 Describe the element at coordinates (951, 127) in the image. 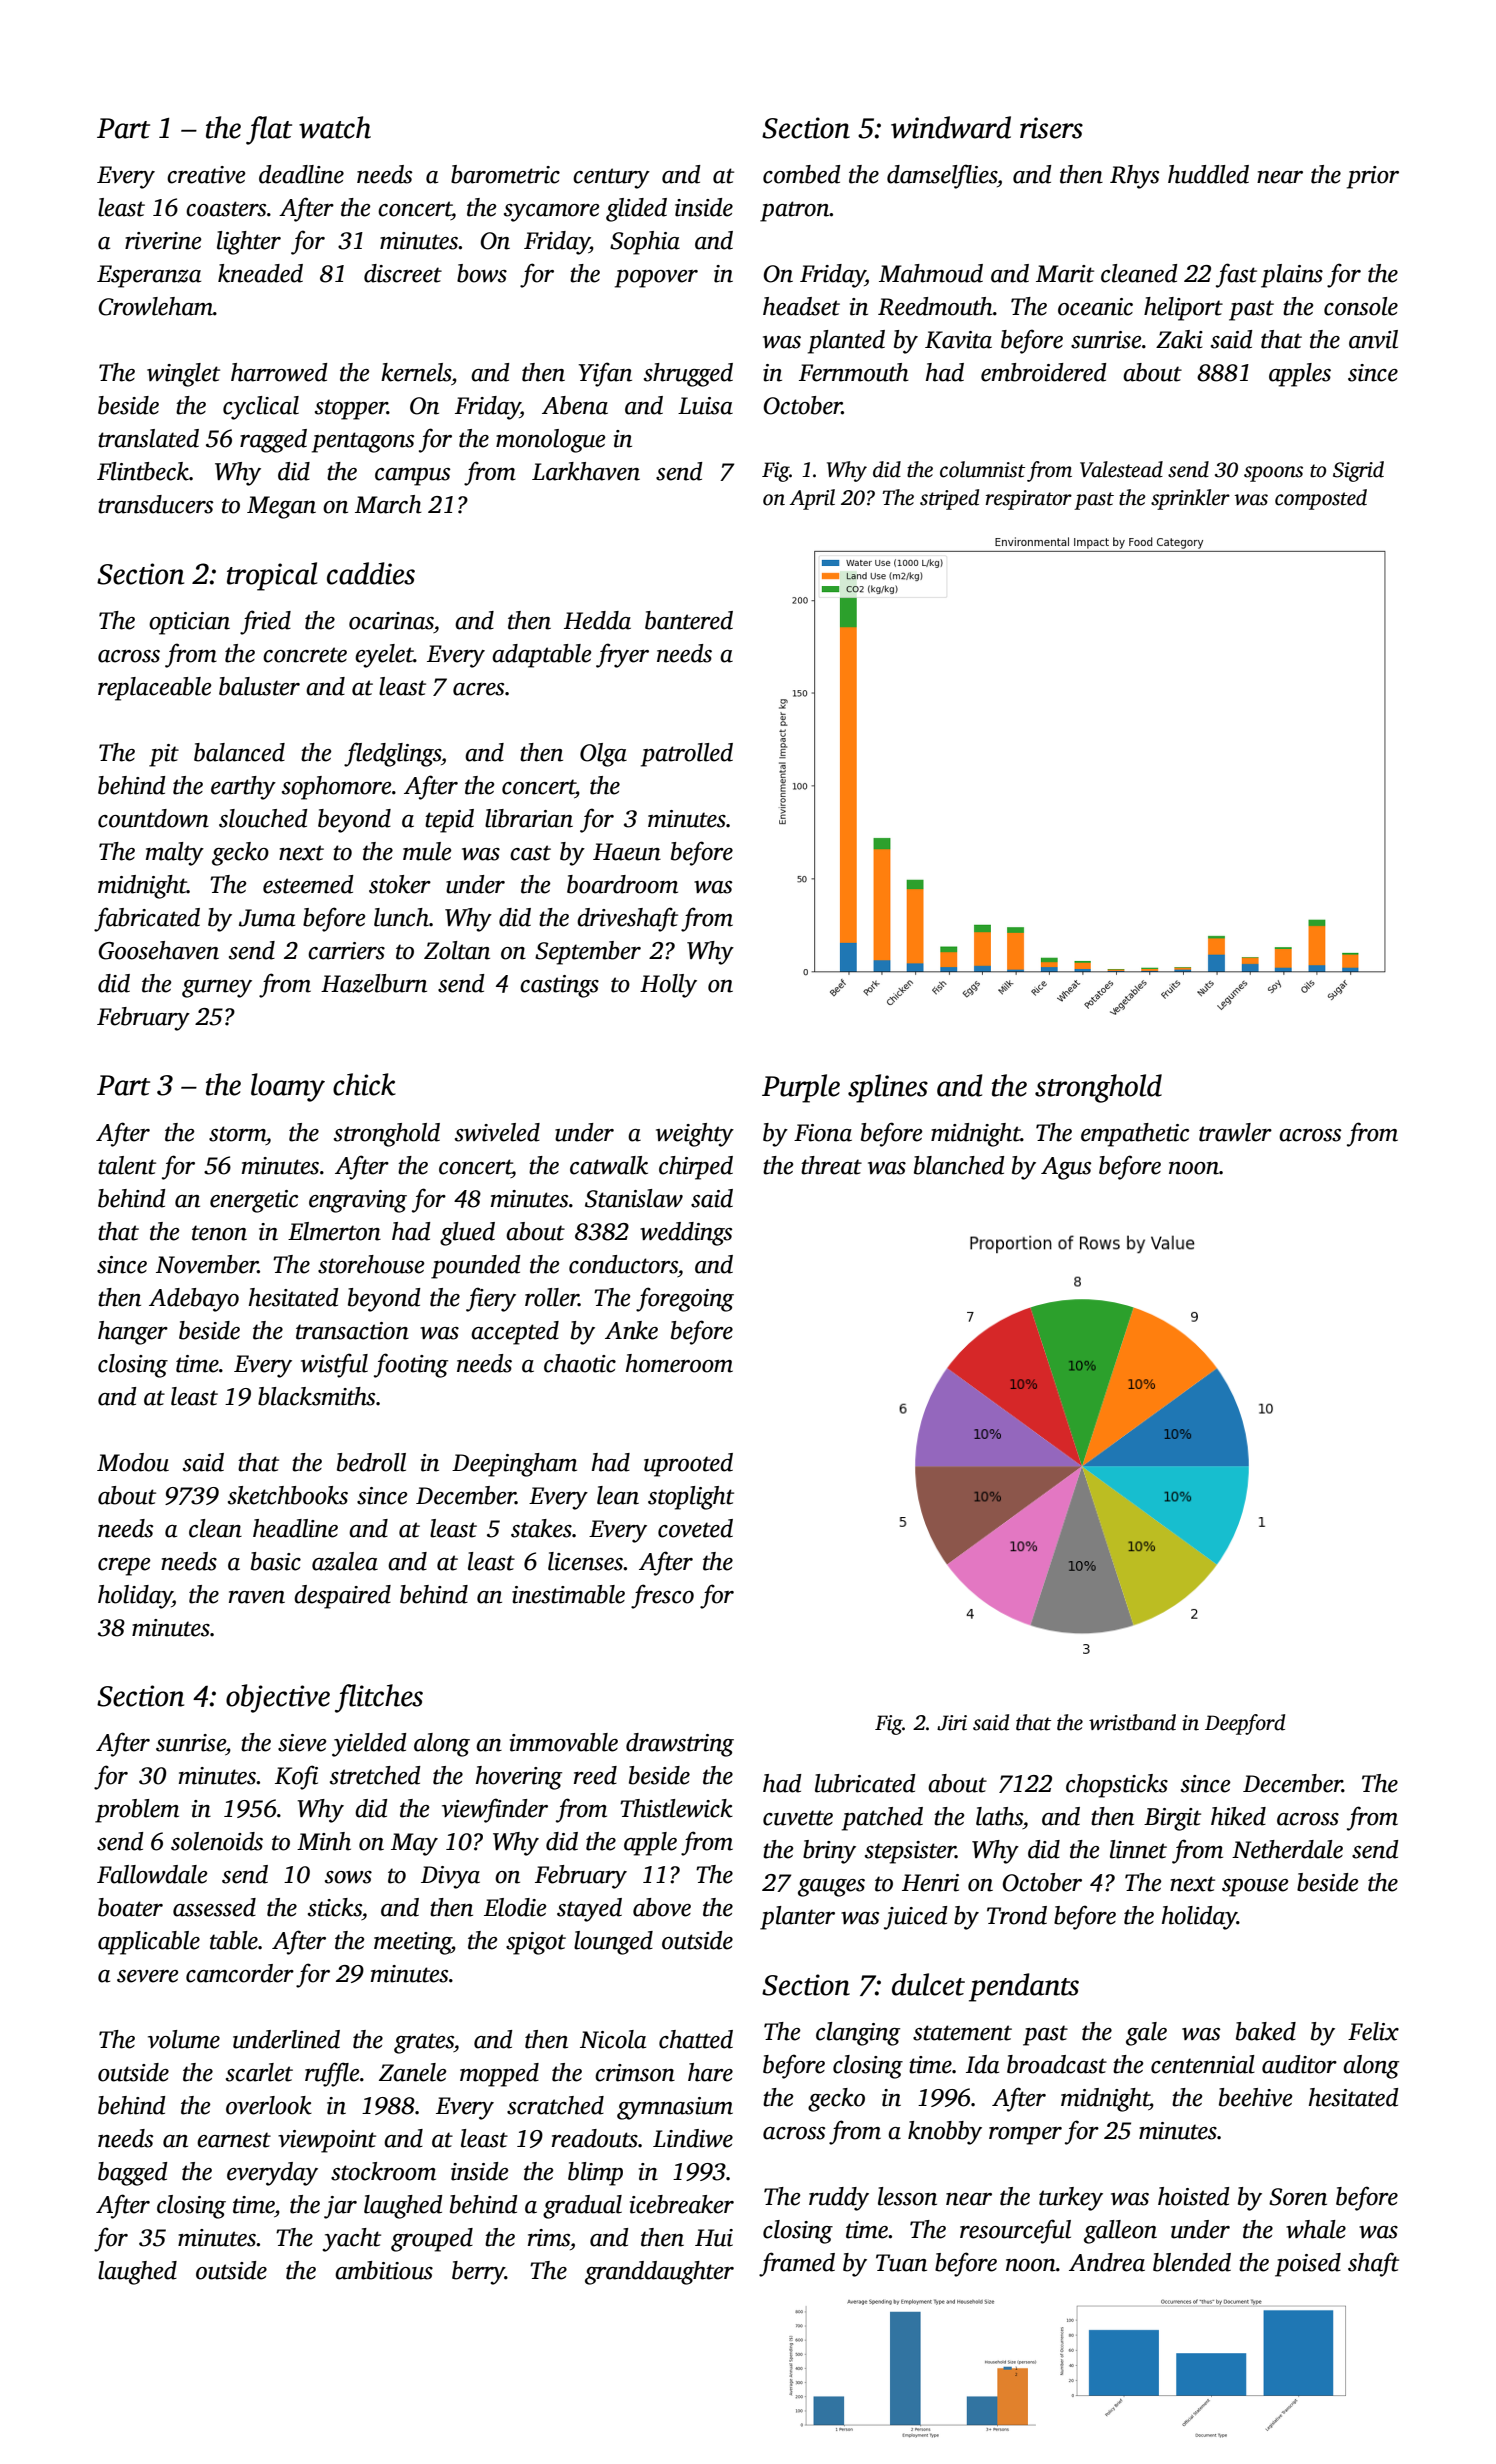

I see `windward` at that location.
